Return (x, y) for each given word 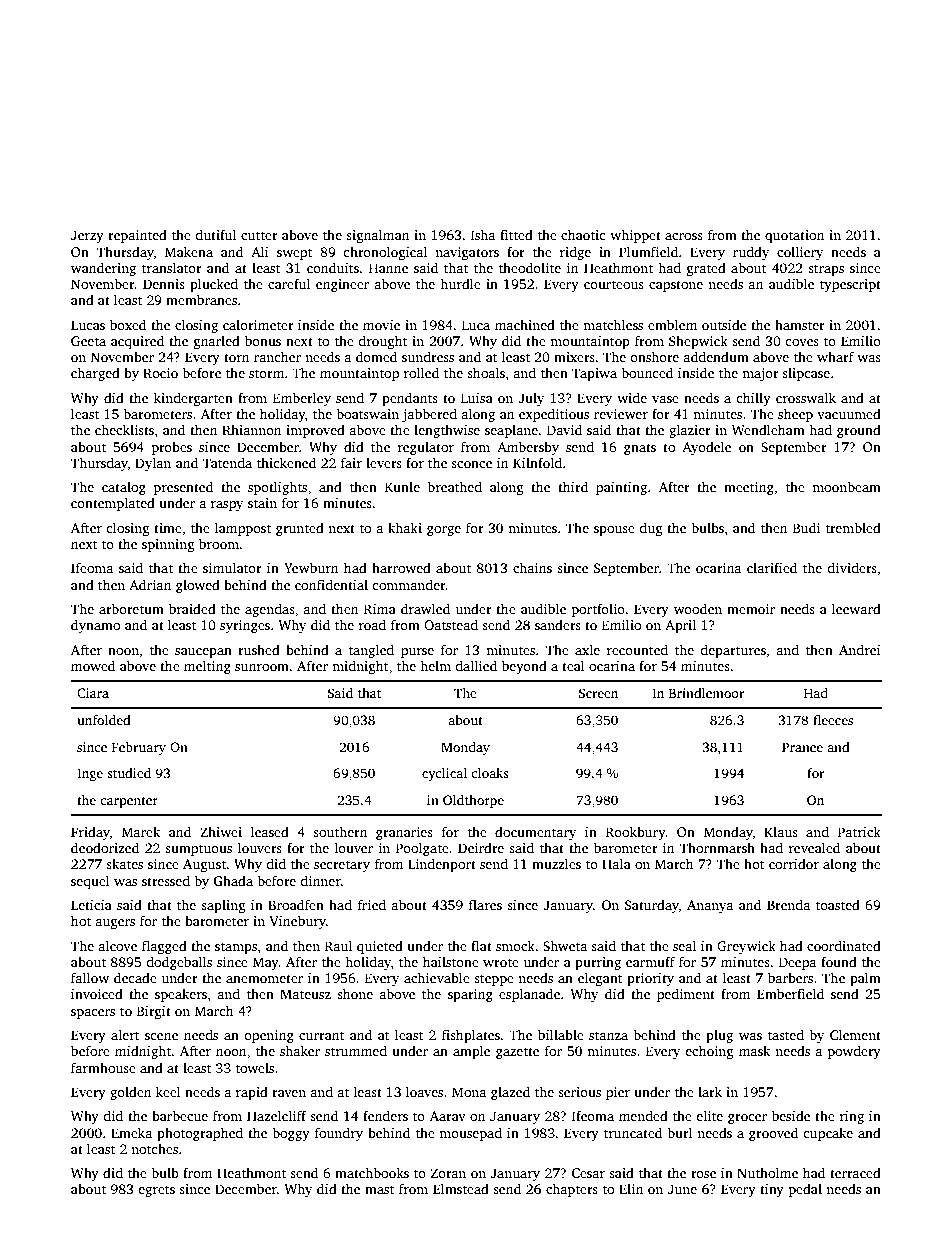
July (531, 399)
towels (255, 1067)
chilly (753, 399)
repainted (137, 236)
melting (207, 667)
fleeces (833, 720)
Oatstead (451, 624)
